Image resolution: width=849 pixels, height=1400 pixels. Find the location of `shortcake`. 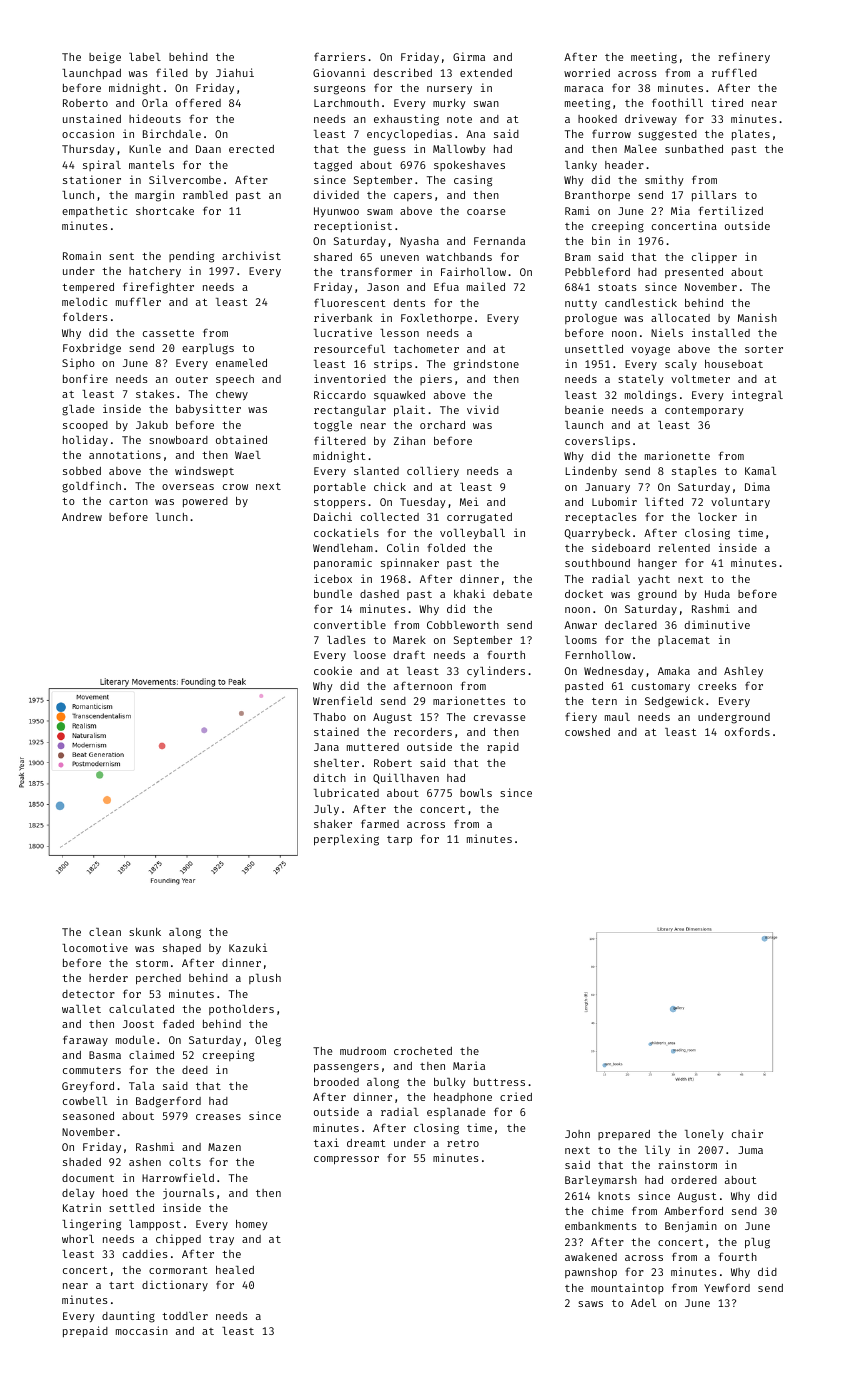

shortcake is located at coordinates (165, 211).
